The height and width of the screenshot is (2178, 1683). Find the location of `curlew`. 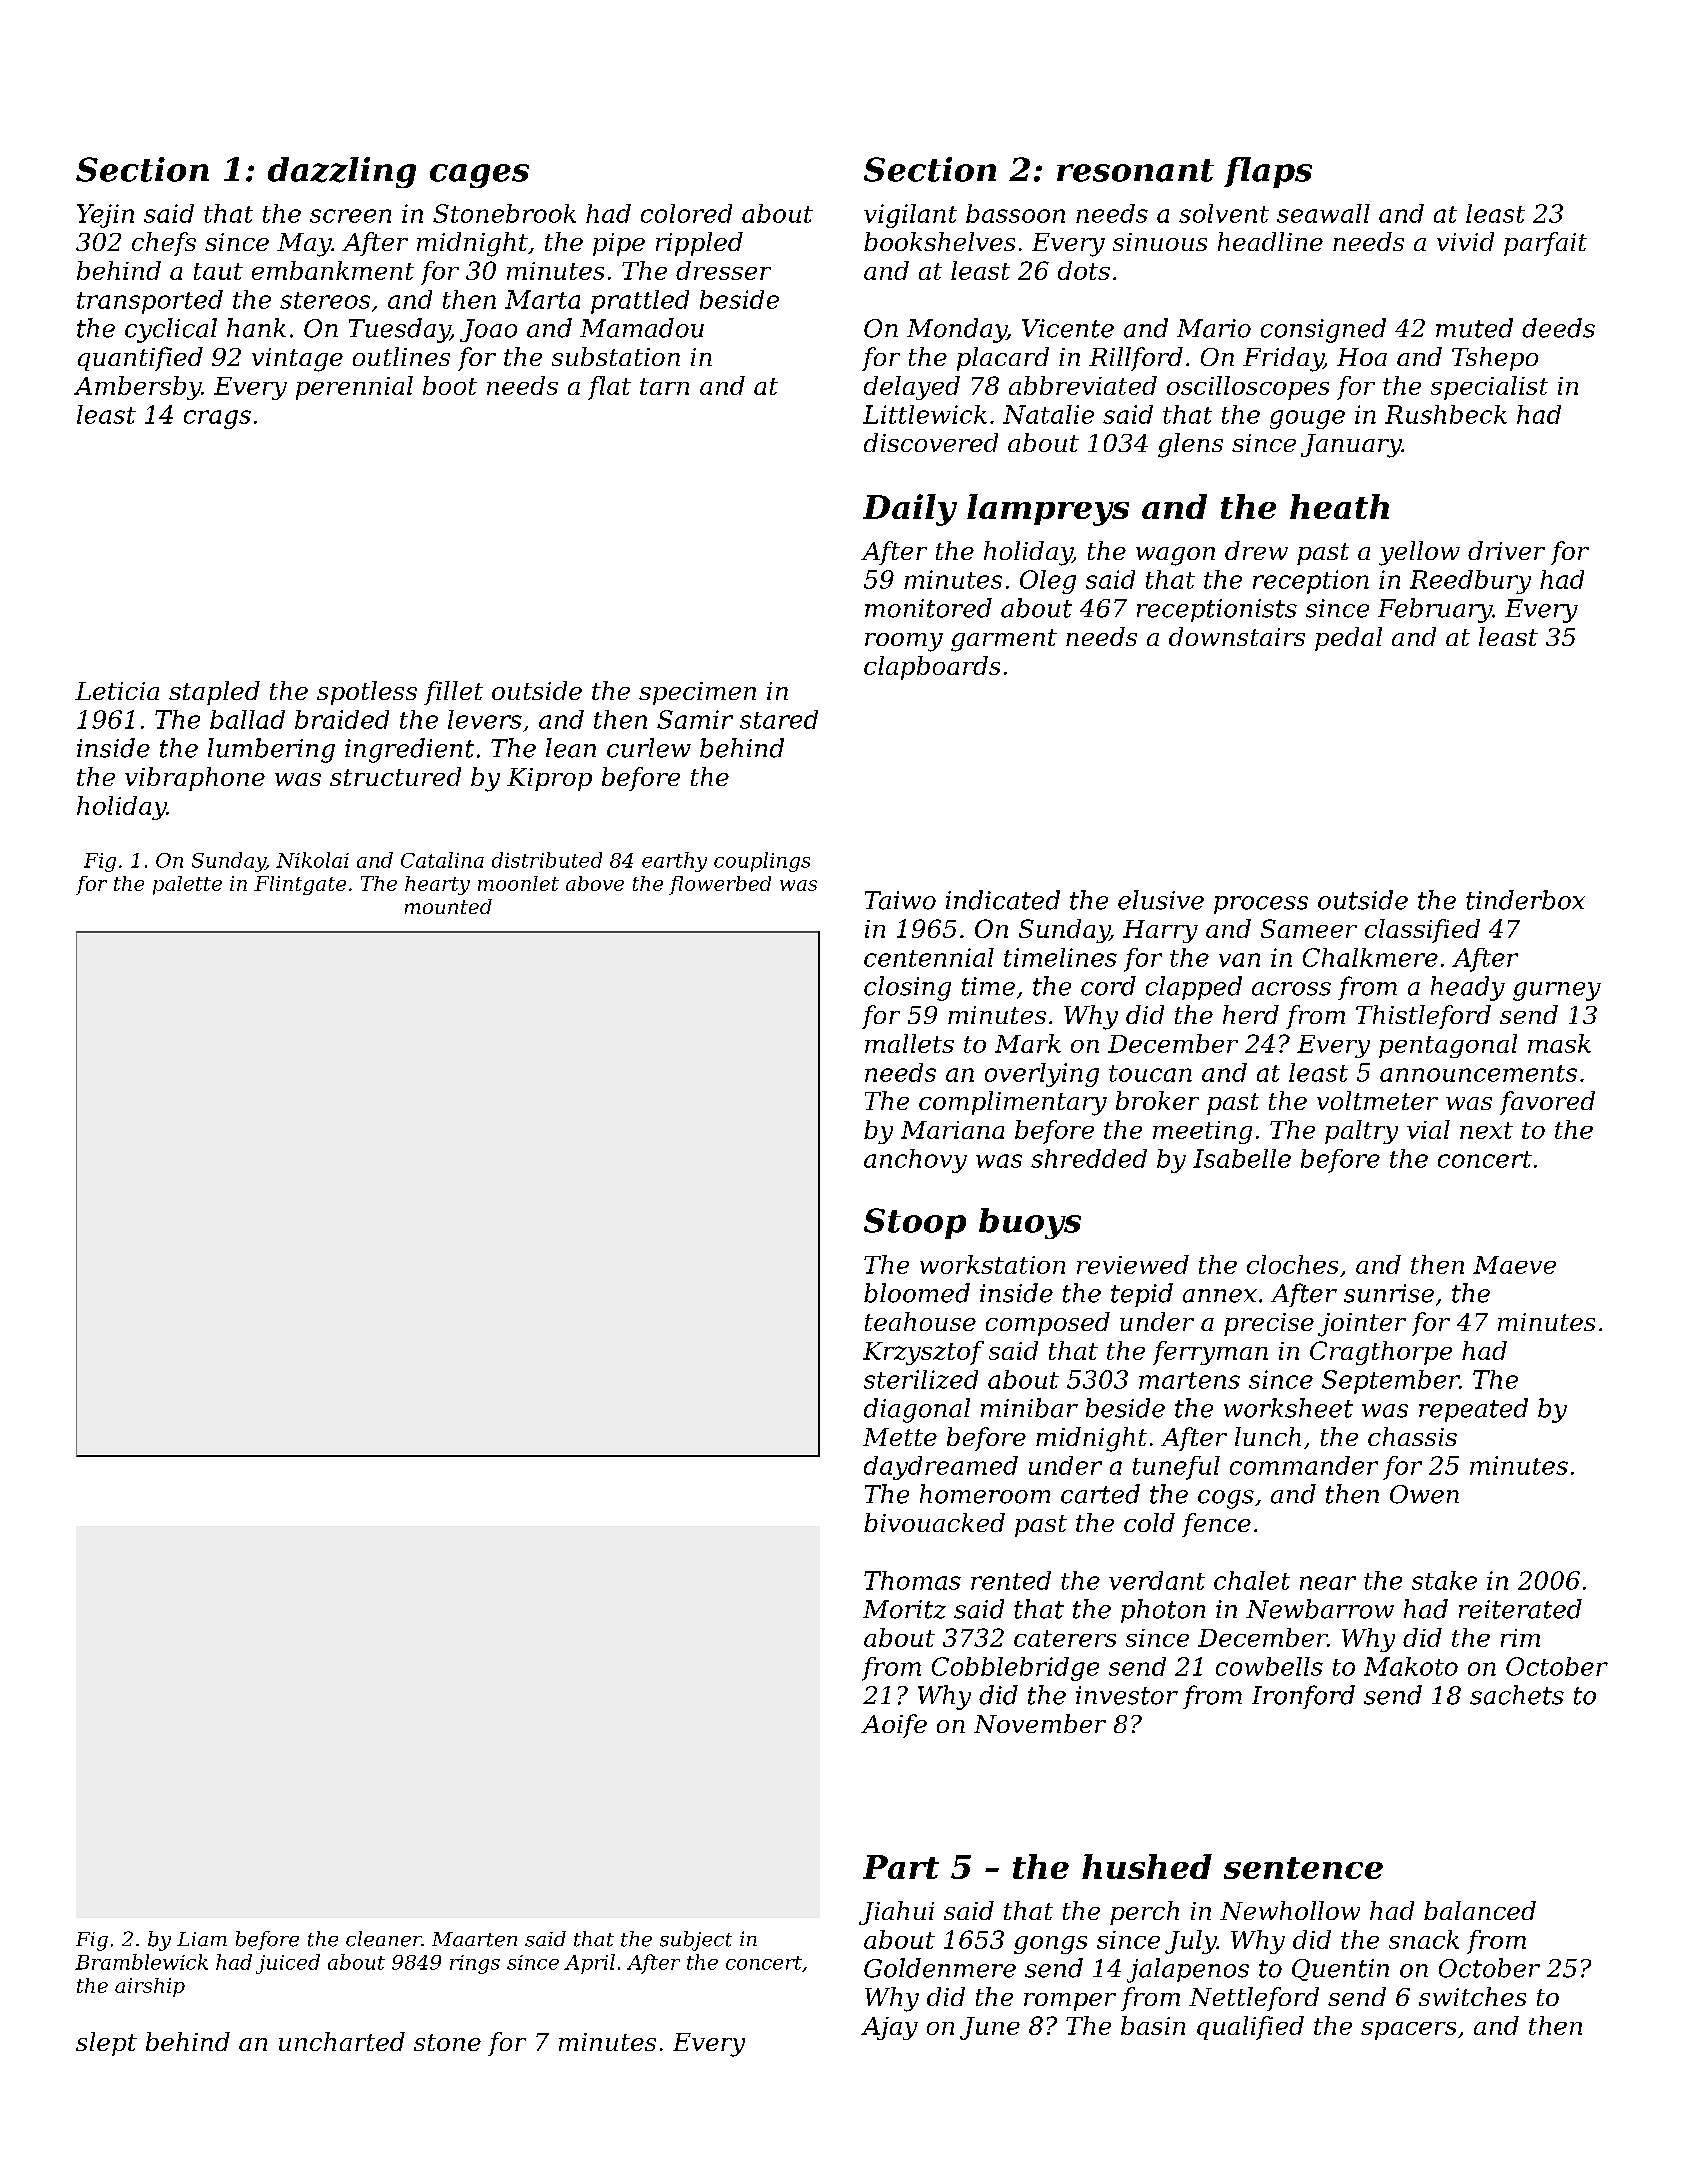

curlew is located at coordinates (649, 748).
